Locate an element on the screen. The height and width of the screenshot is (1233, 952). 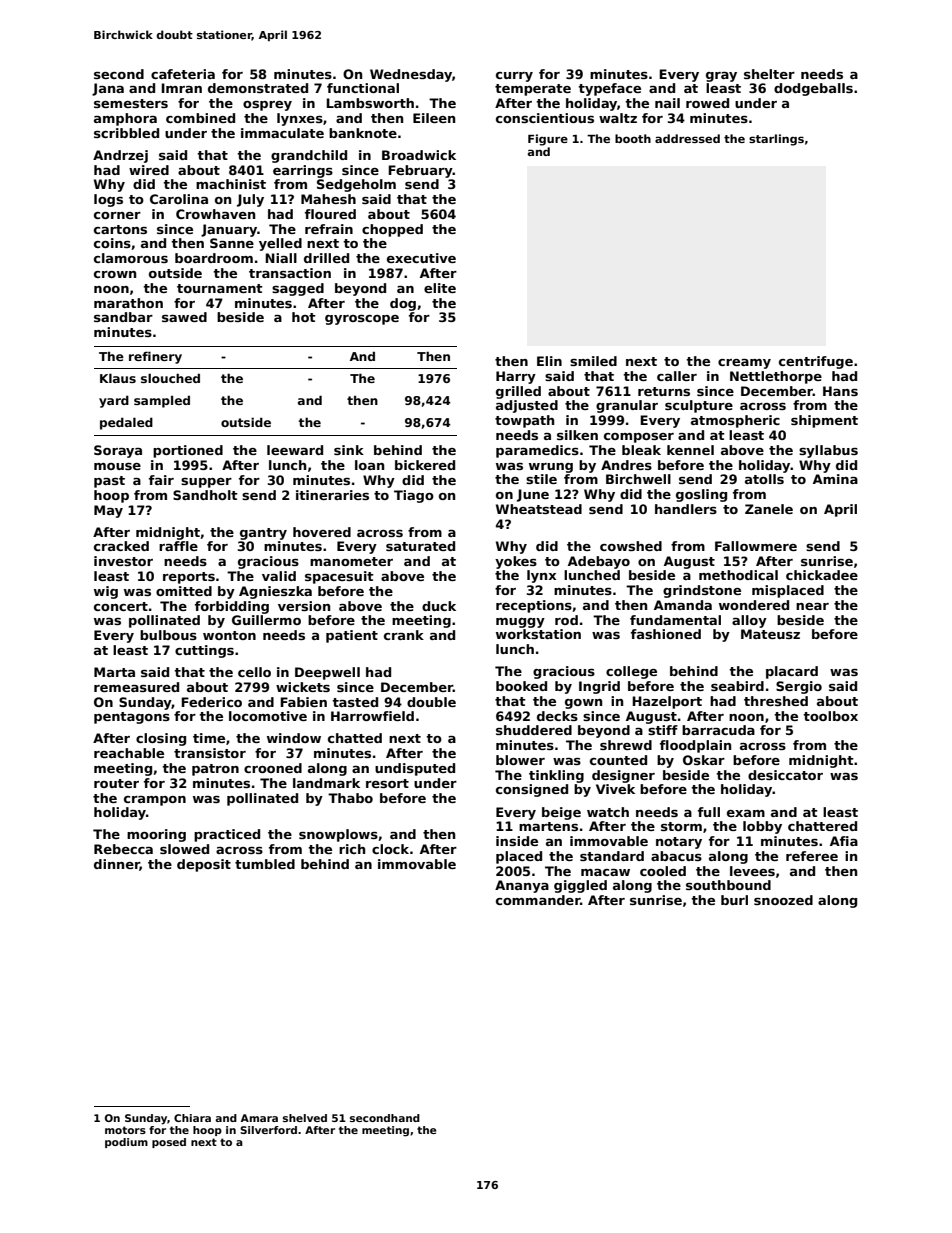
fair is located at coordinates (161, 480).
